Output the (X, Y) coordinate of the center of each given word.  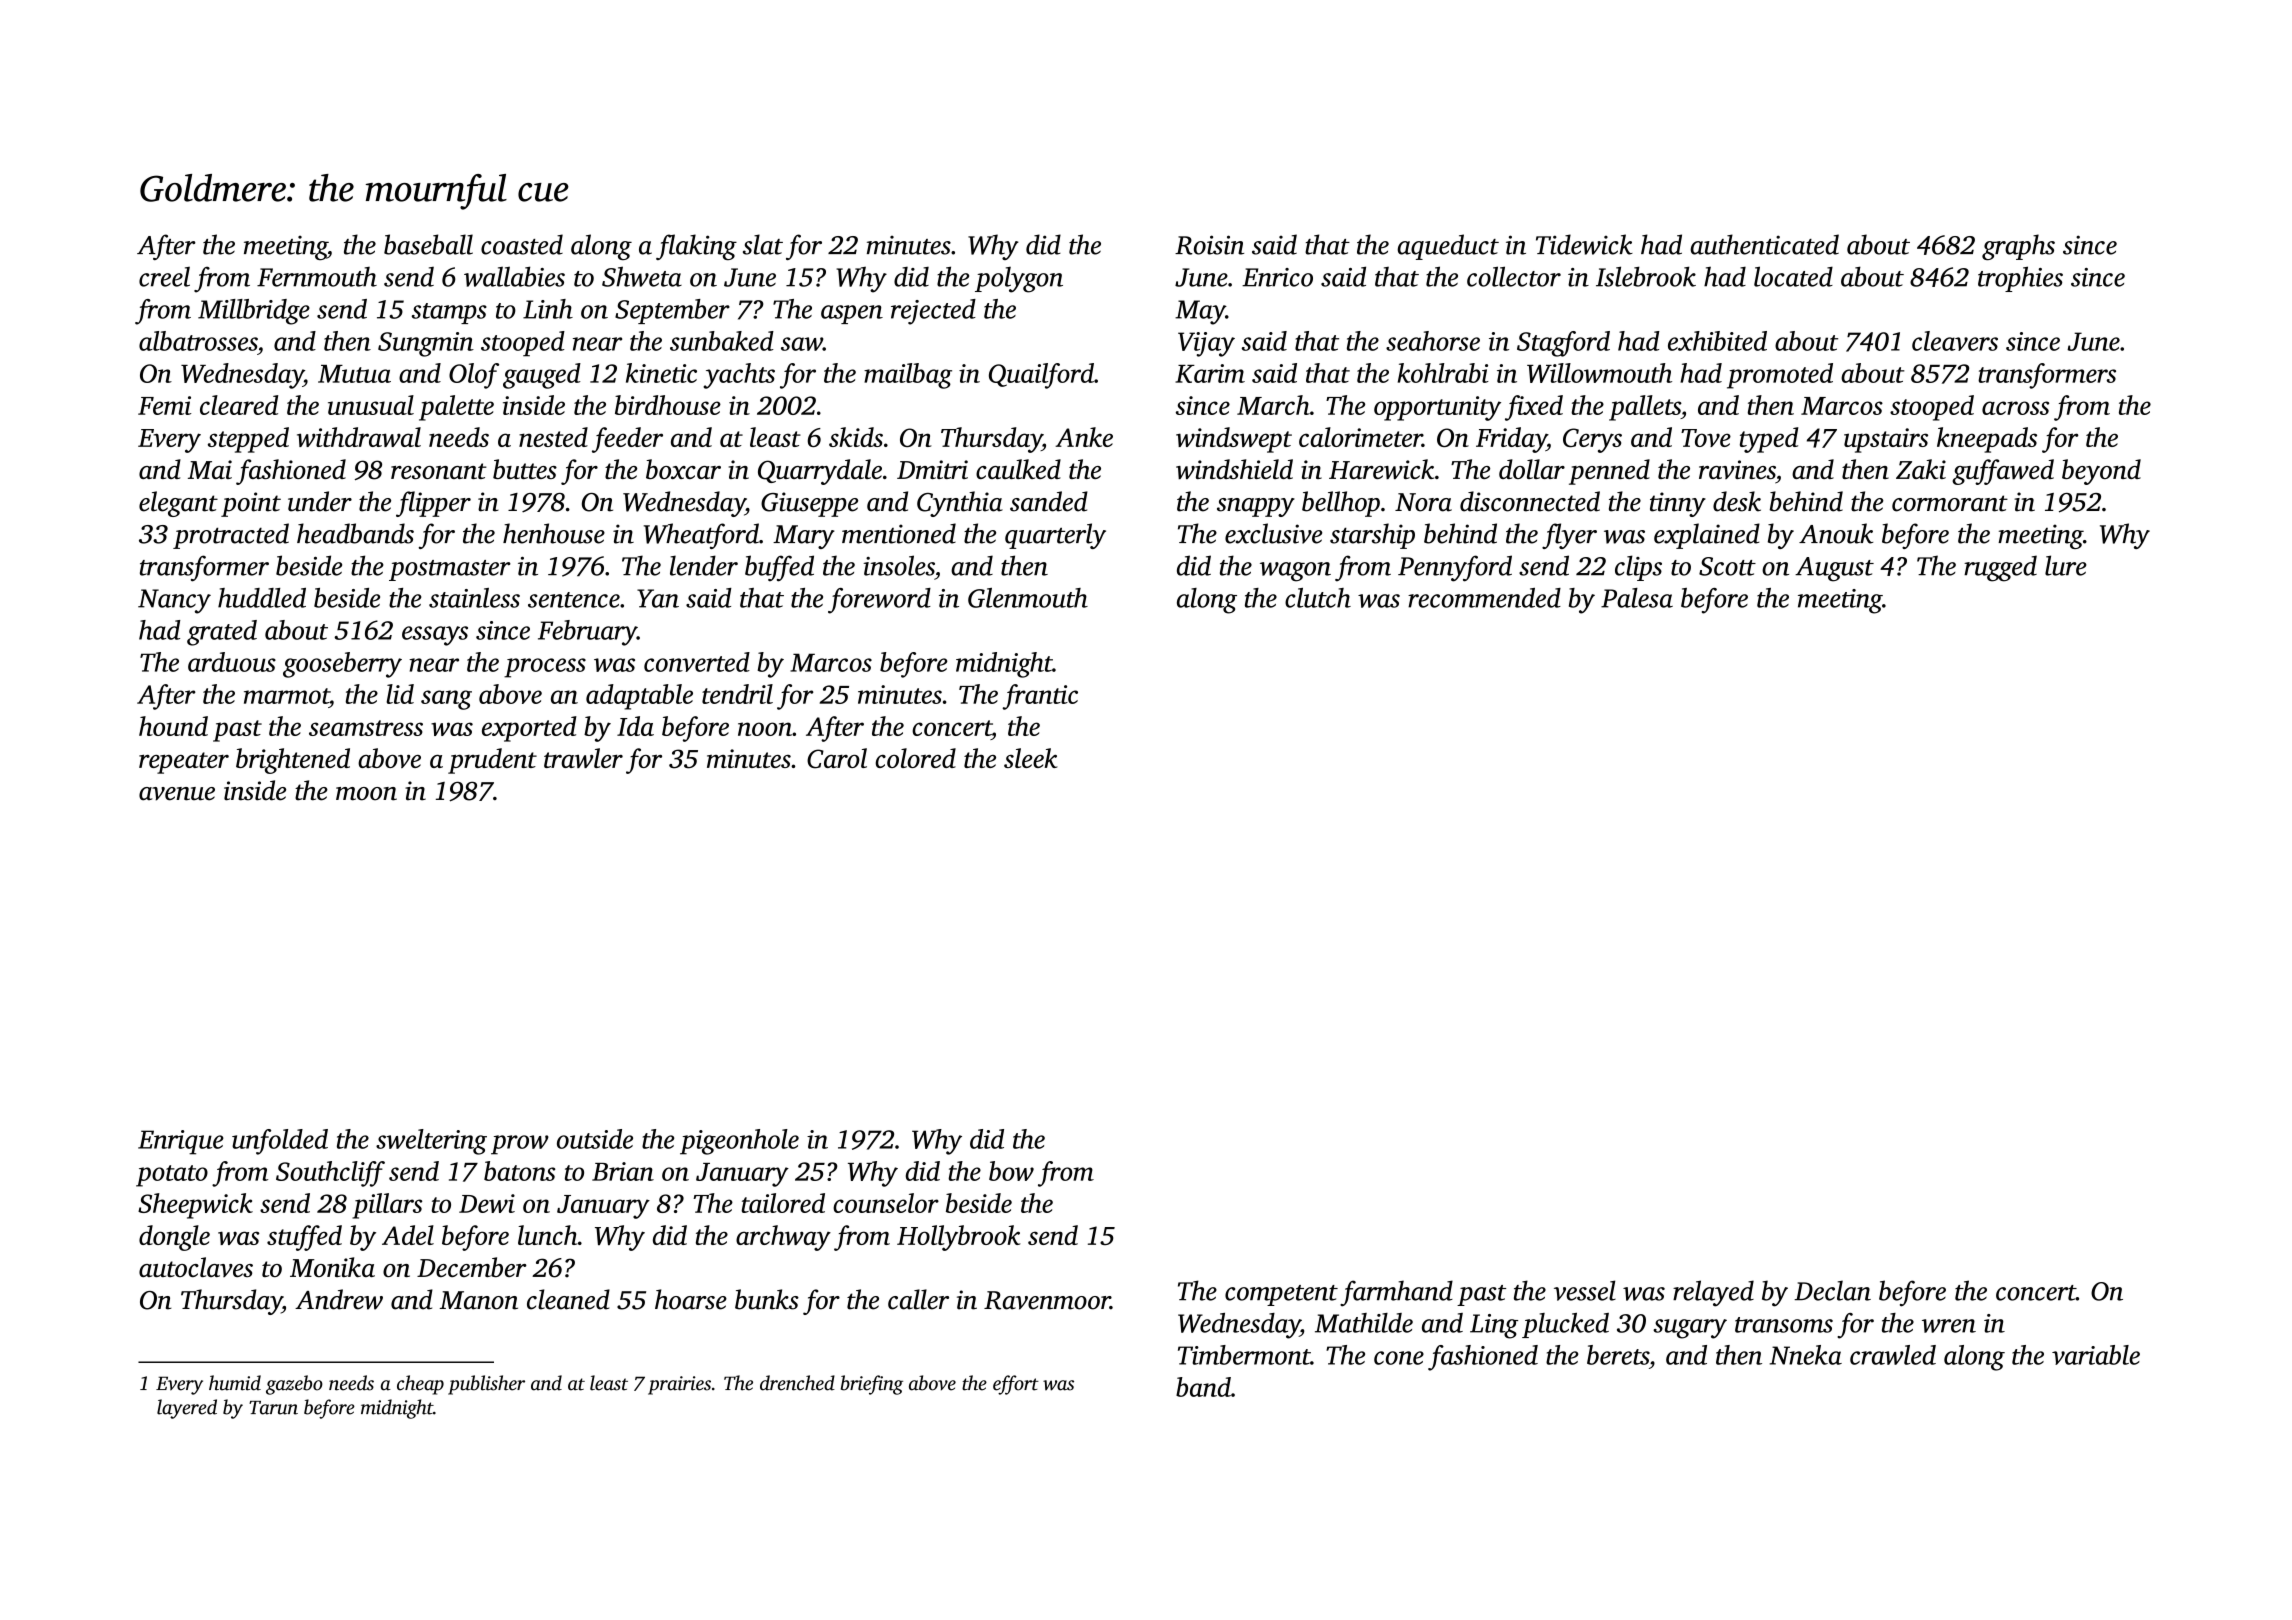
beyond (2101, 472)
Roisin (1209, 245)
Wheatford (701, 536)
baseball (428, 244)
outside (595, 1139)
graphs (2018, 247)
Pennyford (1455, 568)
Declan (1832, 1290)
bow (1011, 1171)
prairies (679, 1385)
